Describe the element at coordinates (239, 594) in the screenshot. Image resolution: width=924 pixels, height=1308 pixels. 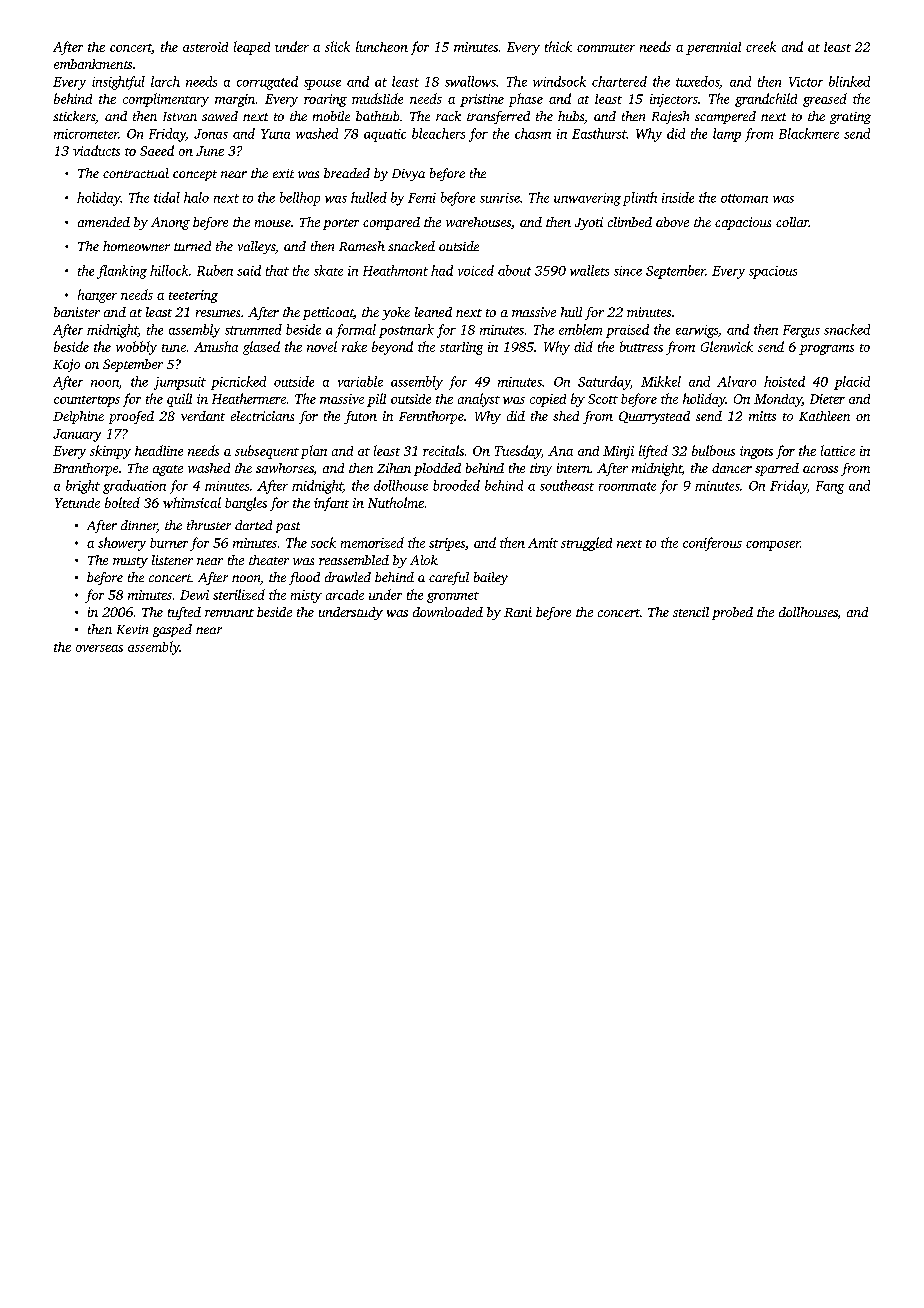
I see `sterilized` at that location.
